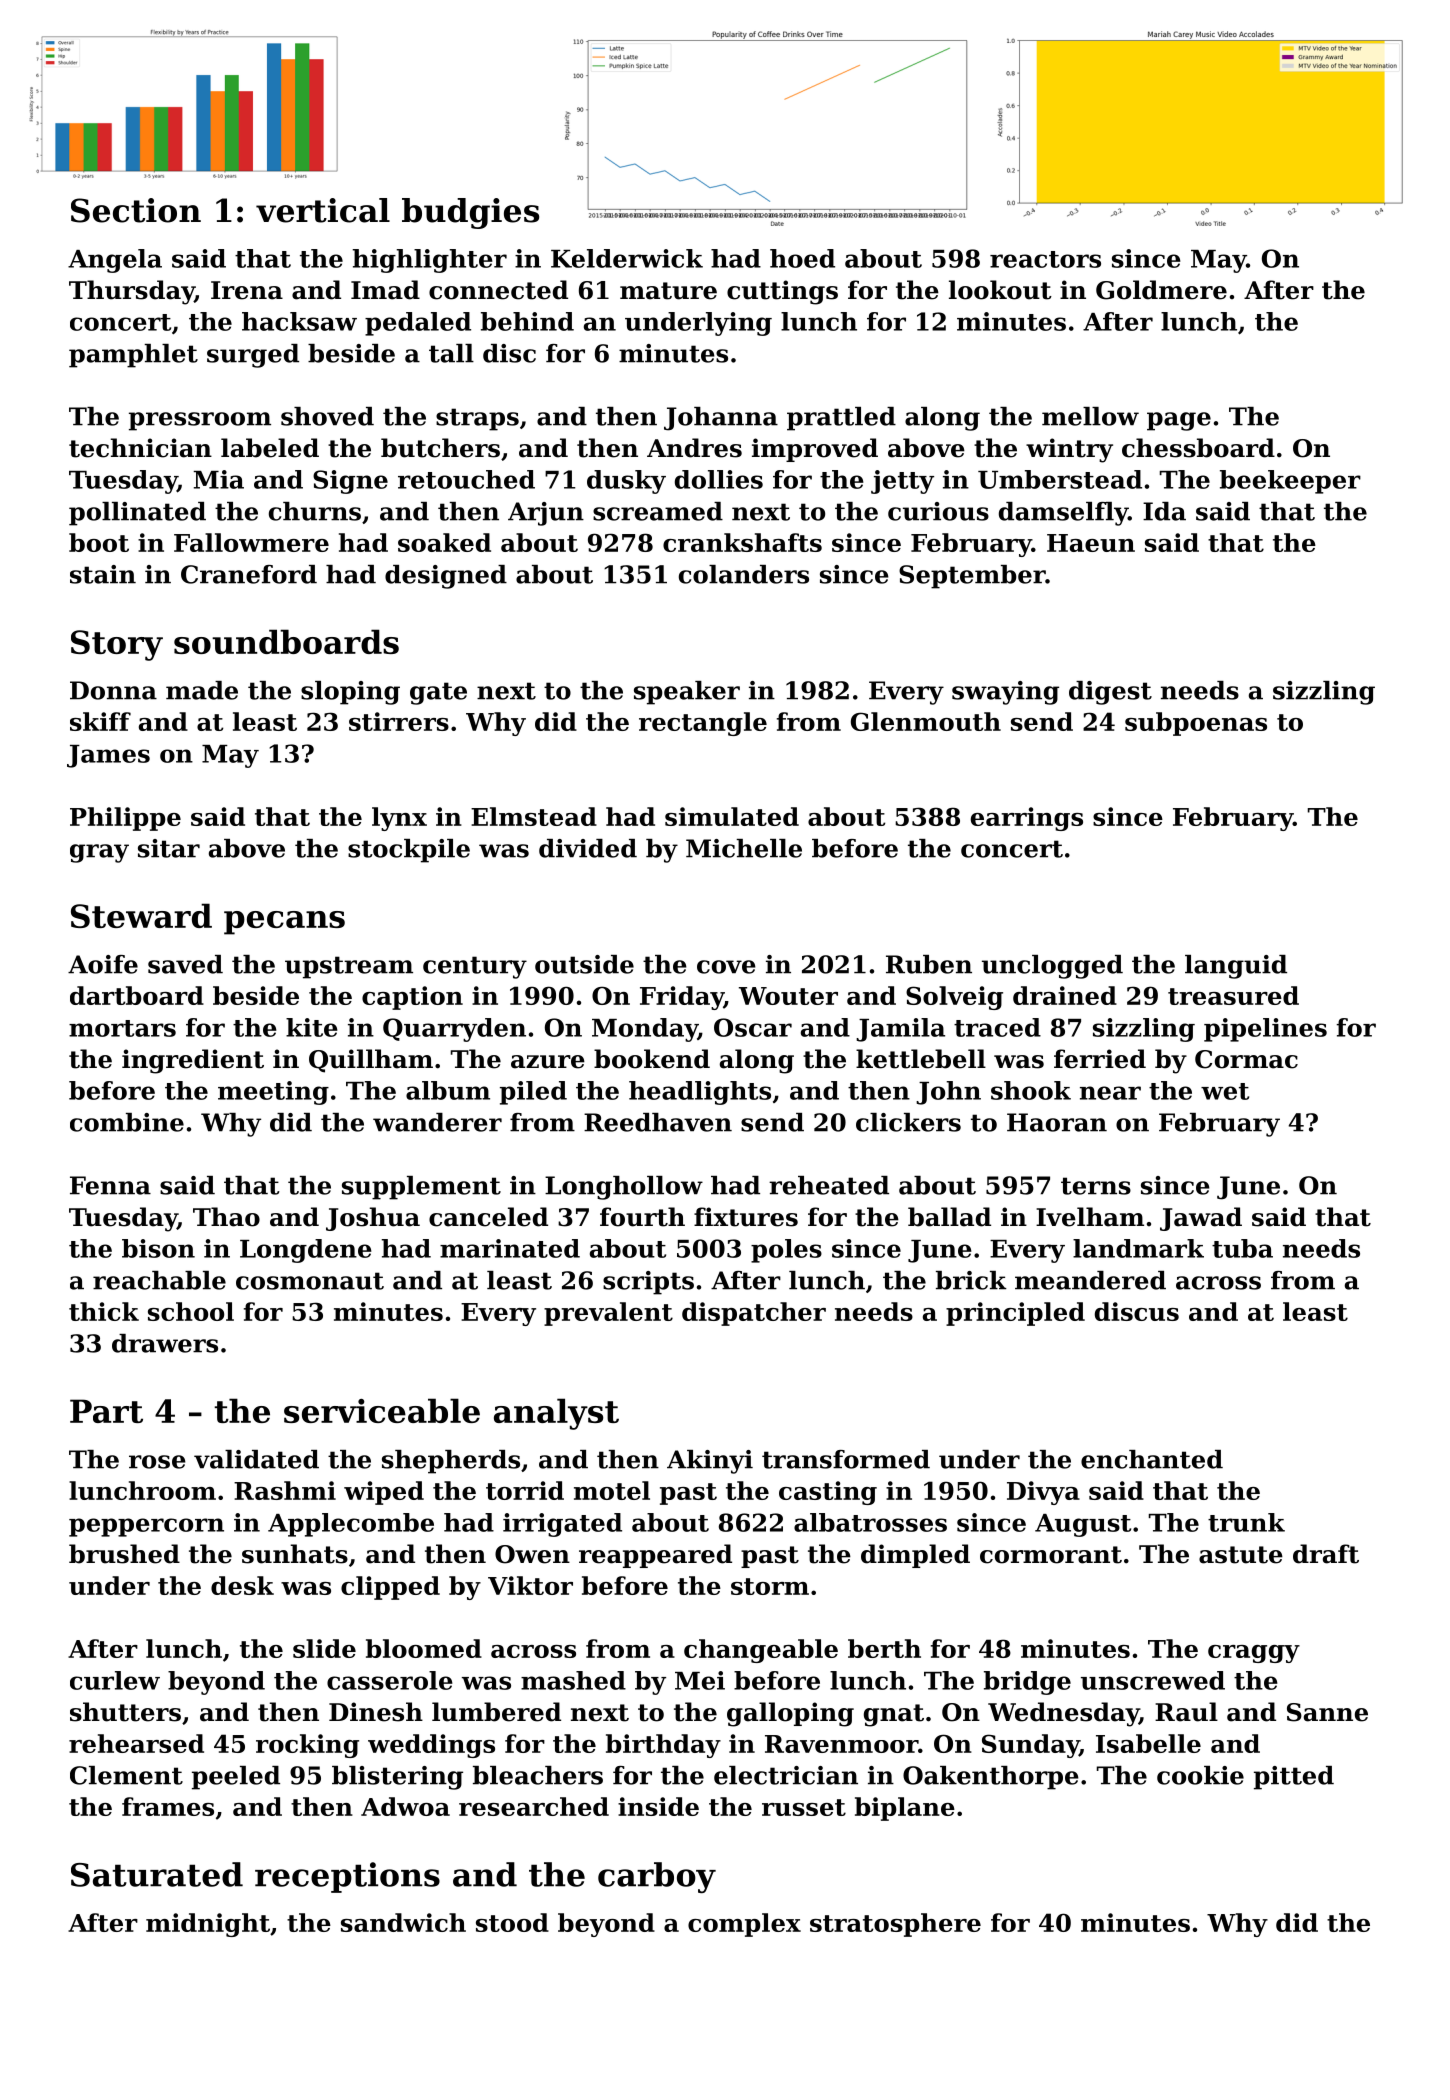  What do you see at coordinates (1290, 482) in the screenshot?
I see `beekeeper` at bounding box center [1290, 482].
